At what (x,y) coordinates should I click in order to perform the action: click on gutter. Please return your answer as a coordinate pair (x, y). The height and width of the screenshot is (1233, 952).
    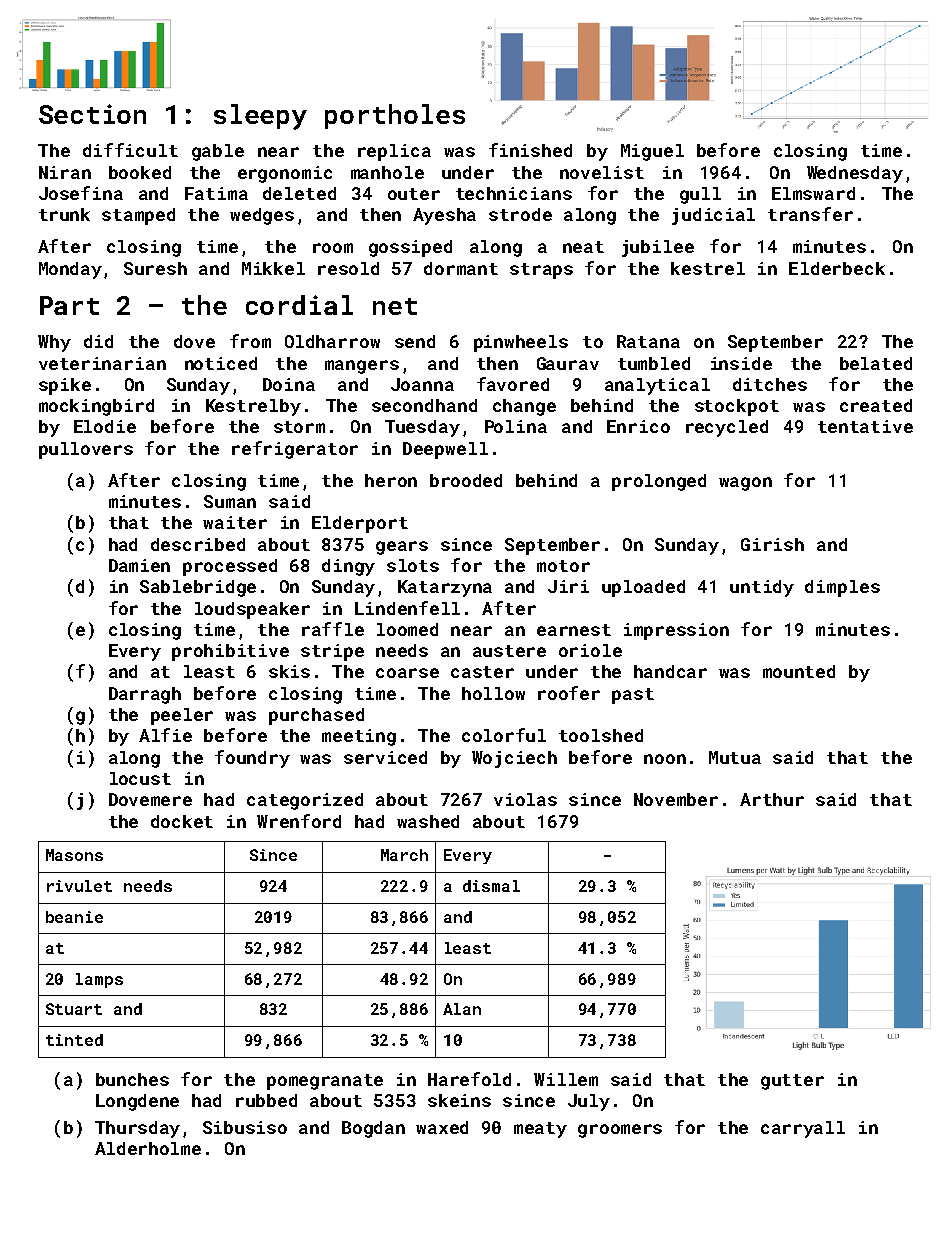
    Looking at the image, I should click on (792, 1082).
